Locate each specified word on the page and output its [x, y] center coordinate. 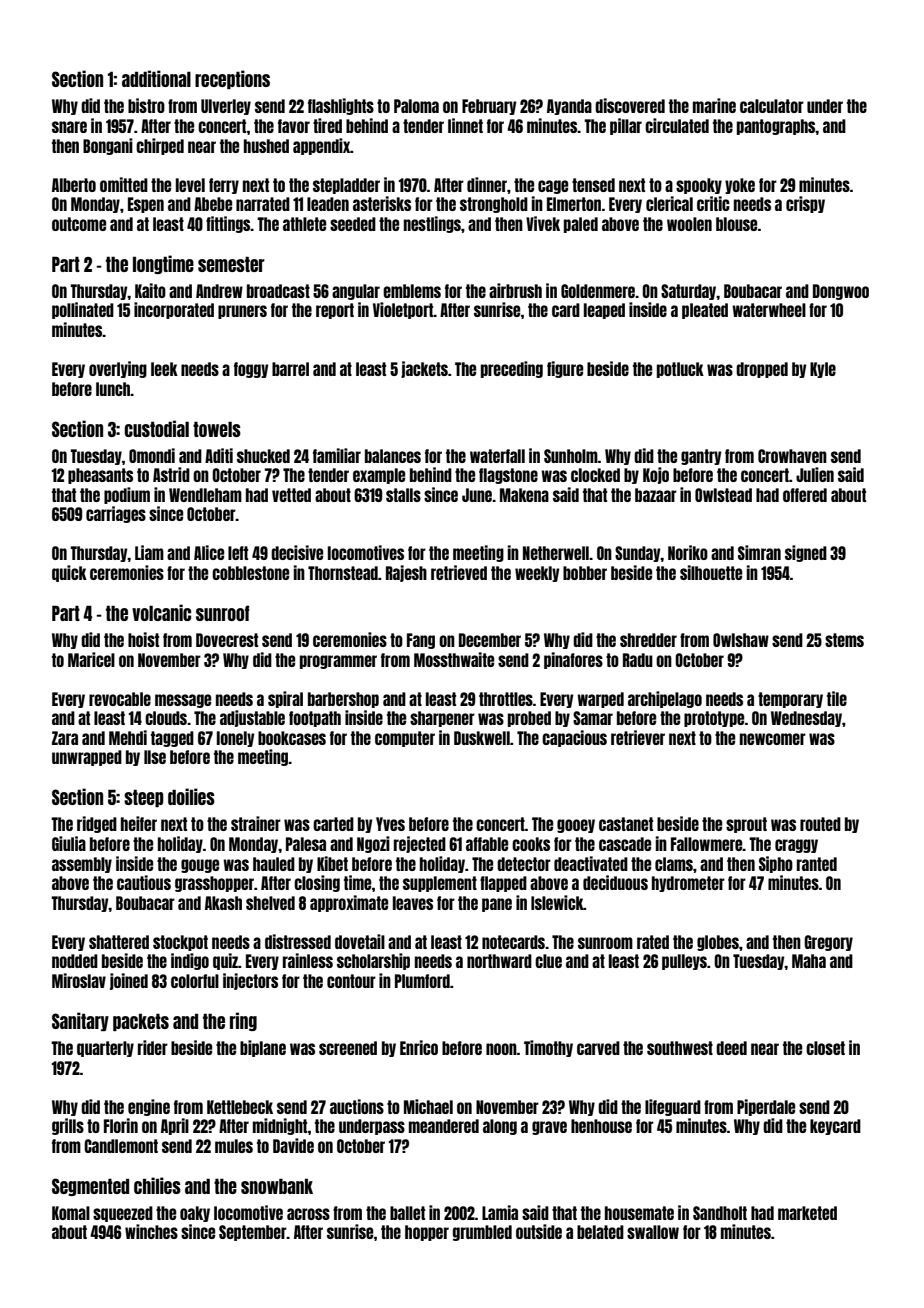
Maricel [91, 659]
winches [151, 1231]
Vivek [543, 223]
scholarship [373, 961]
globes [718, 943]
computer [405, 739]
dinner [487, 184]
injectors [250, 981]
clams [674, 864]
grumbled [482, 1233]
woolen [689, 224]
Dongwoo [841, 292]
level [190, 185]
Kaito [150, 290]
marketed [807, 1213]
